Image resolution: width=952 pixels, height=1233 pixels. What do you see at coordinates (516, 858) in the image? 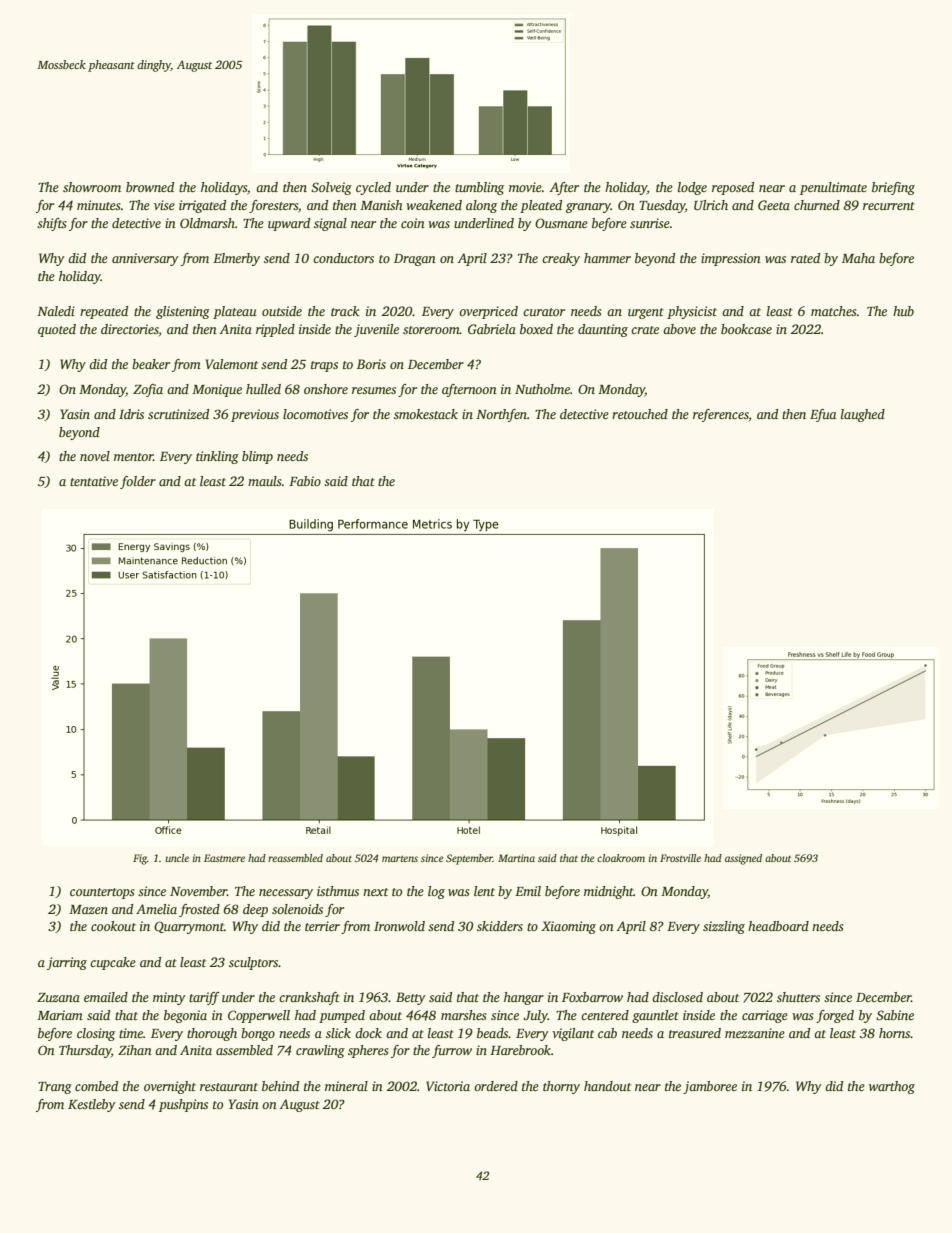
I see `Martina` at bounding box center [516, 858].
